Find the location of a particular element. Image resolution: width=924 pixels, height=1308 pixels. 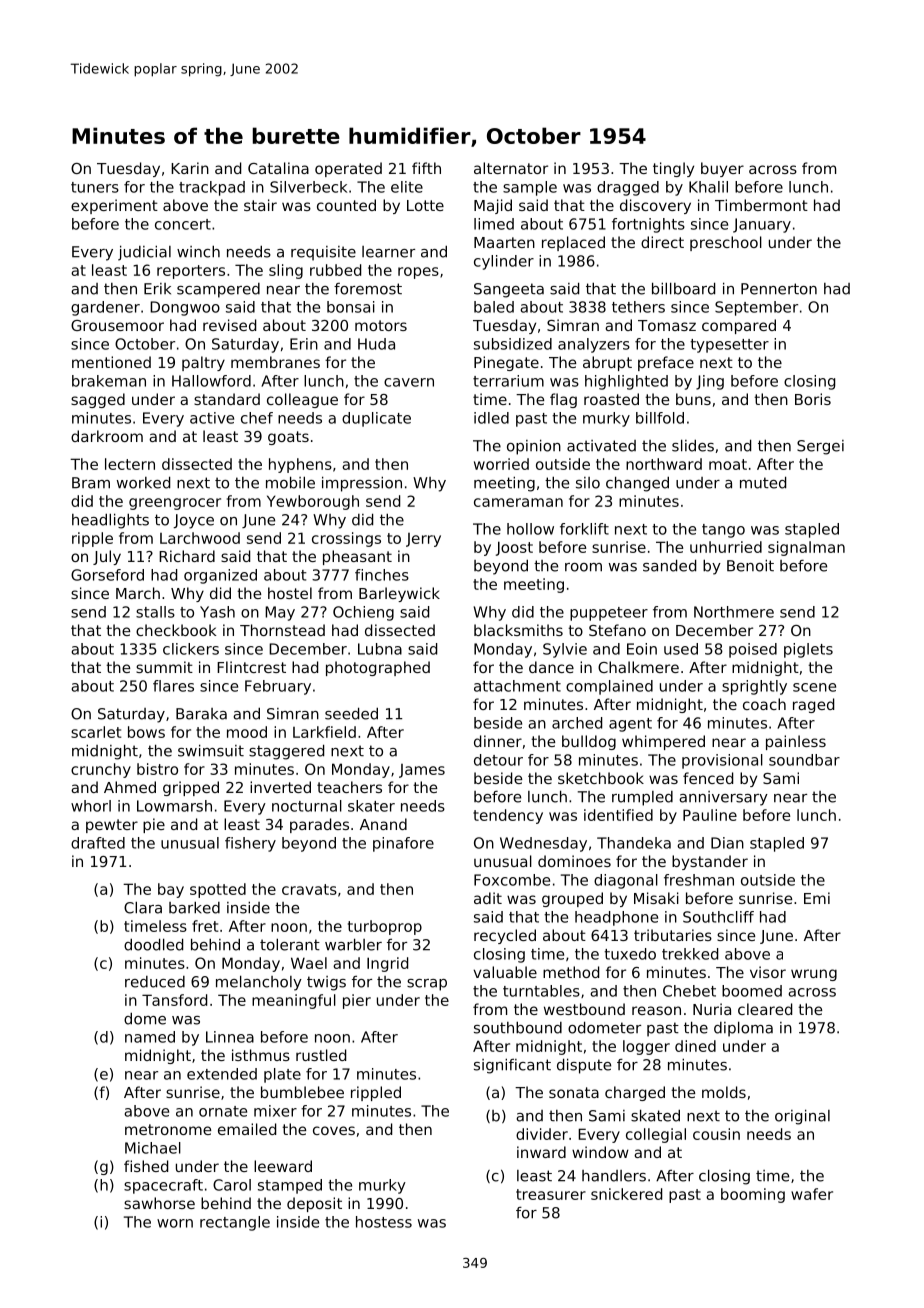

hostel is located at coordinates (290, 593).
